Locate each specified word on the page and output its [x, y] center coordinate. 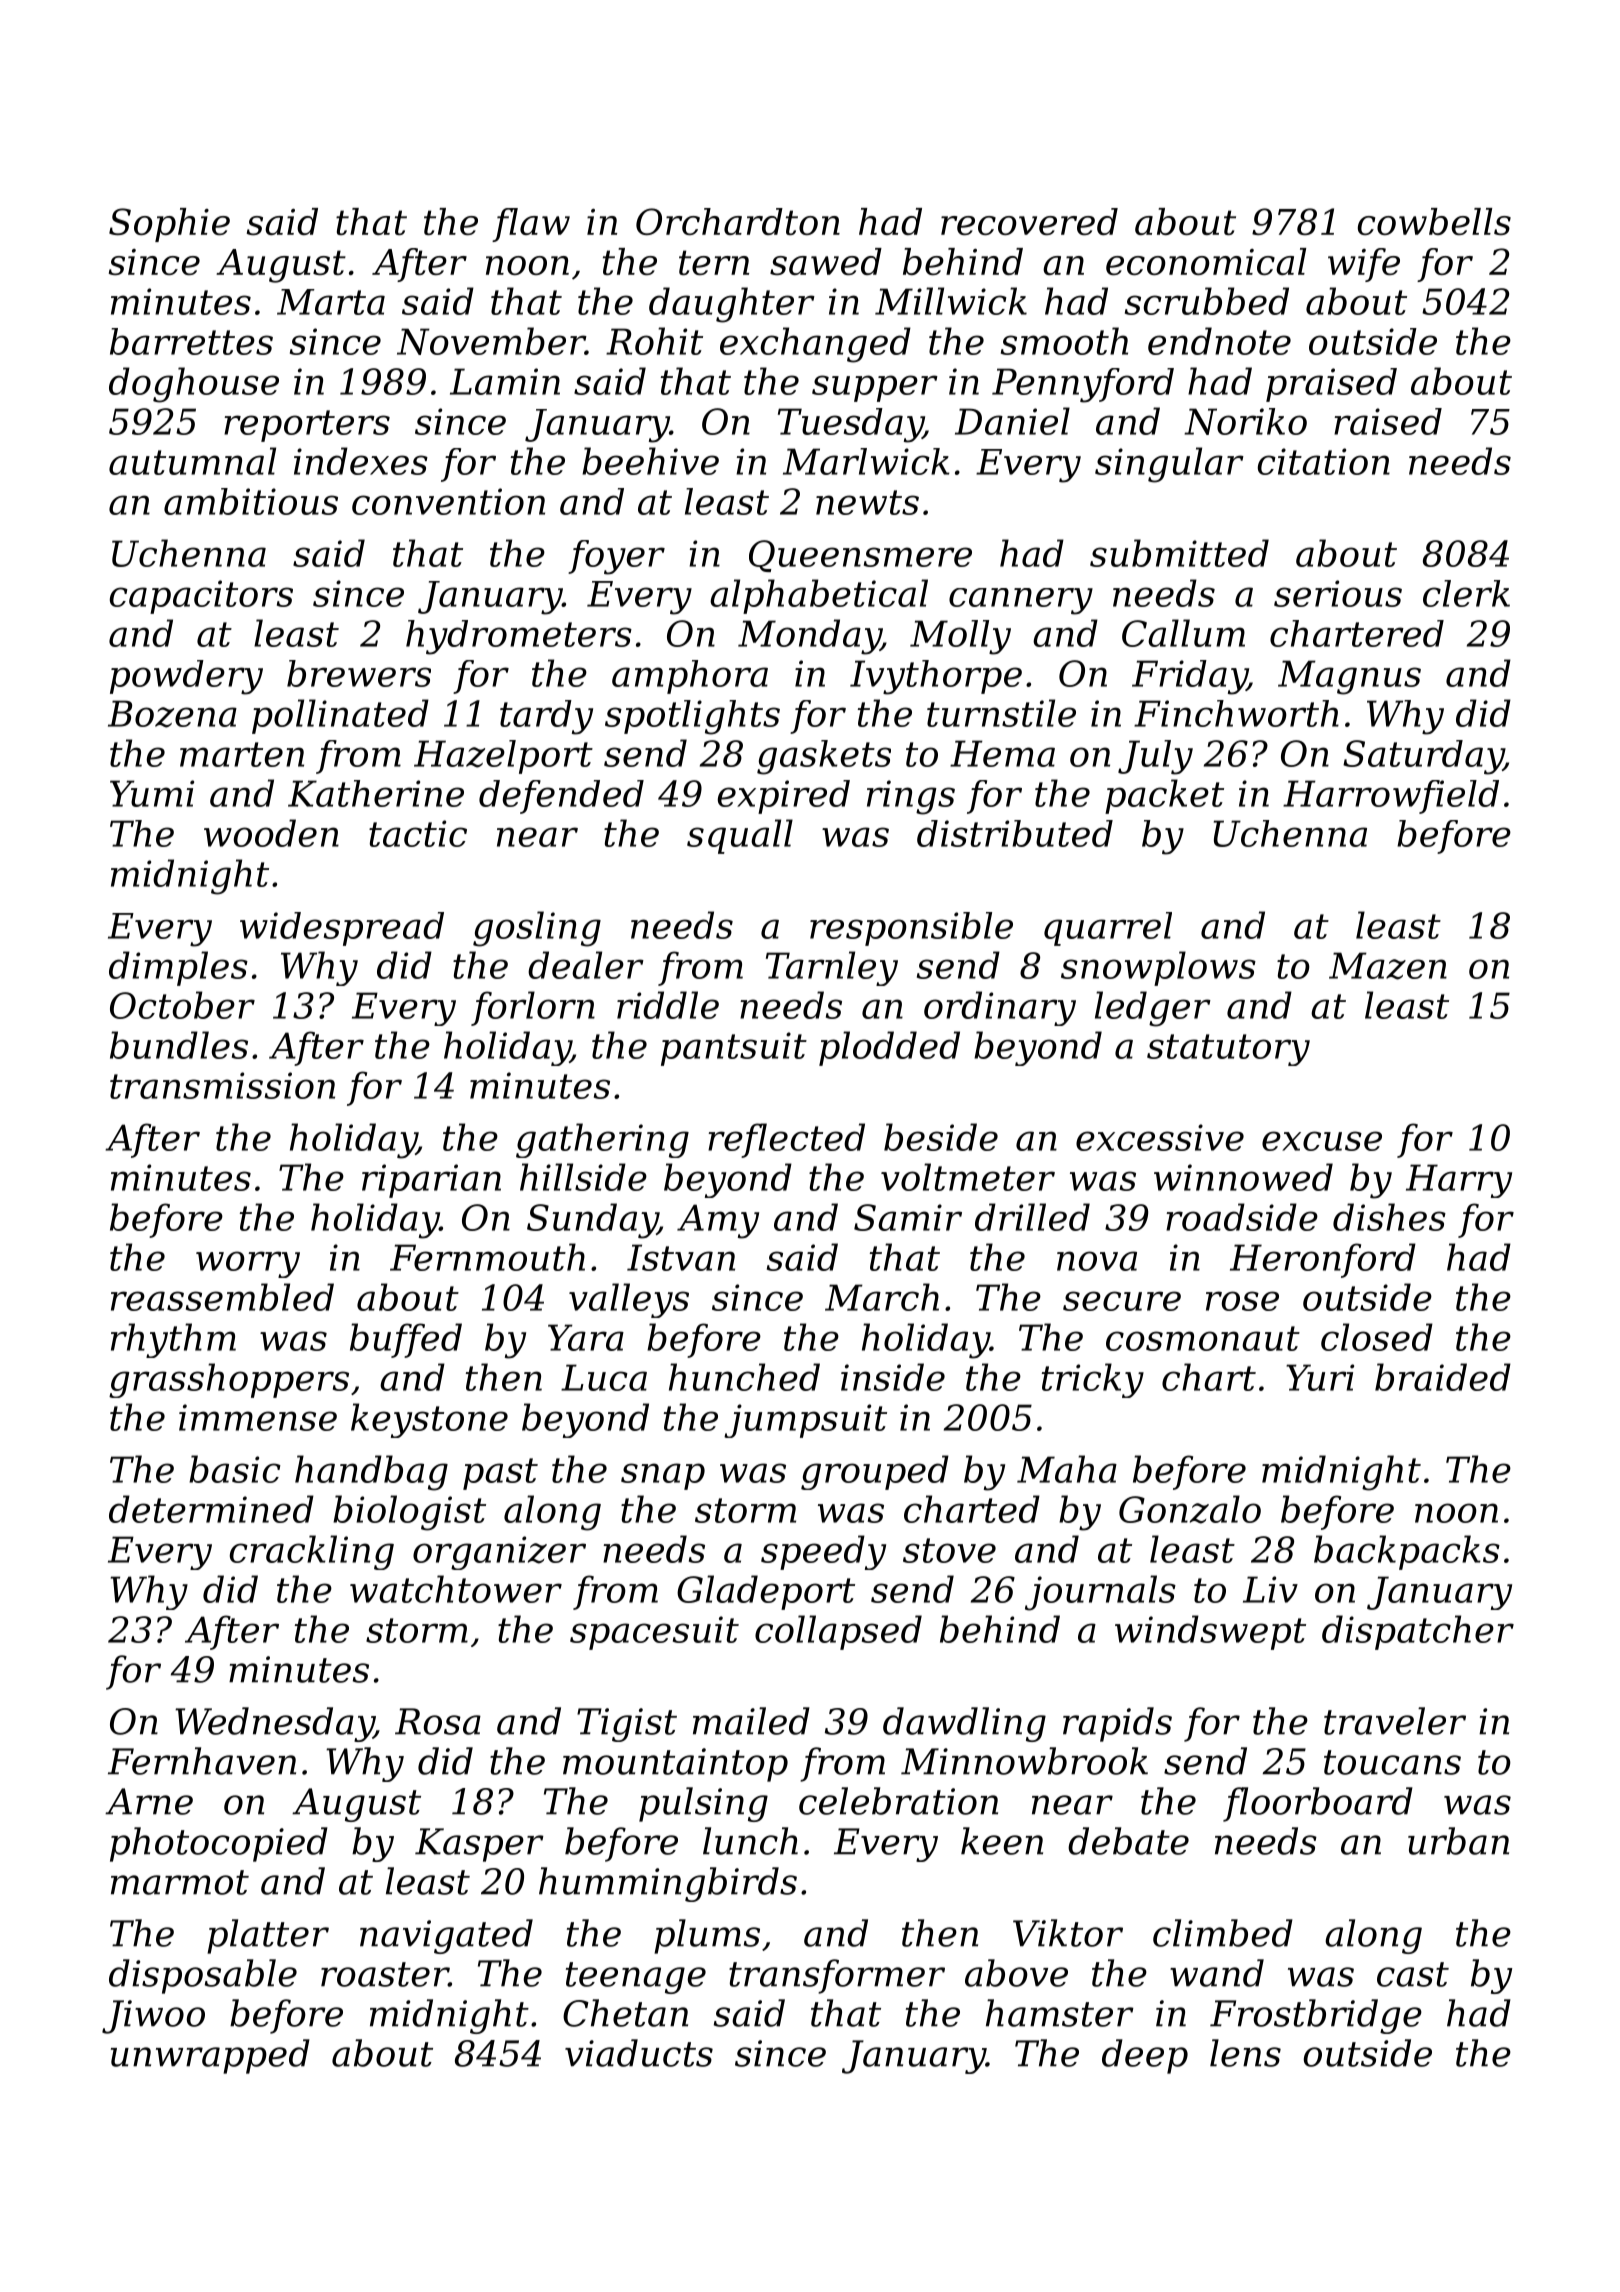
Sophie [169, 225]
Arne [149, 1801]
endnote [1219, 341]
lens [1245, 2053]
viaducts [639, 2053]
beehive [650, 461]
